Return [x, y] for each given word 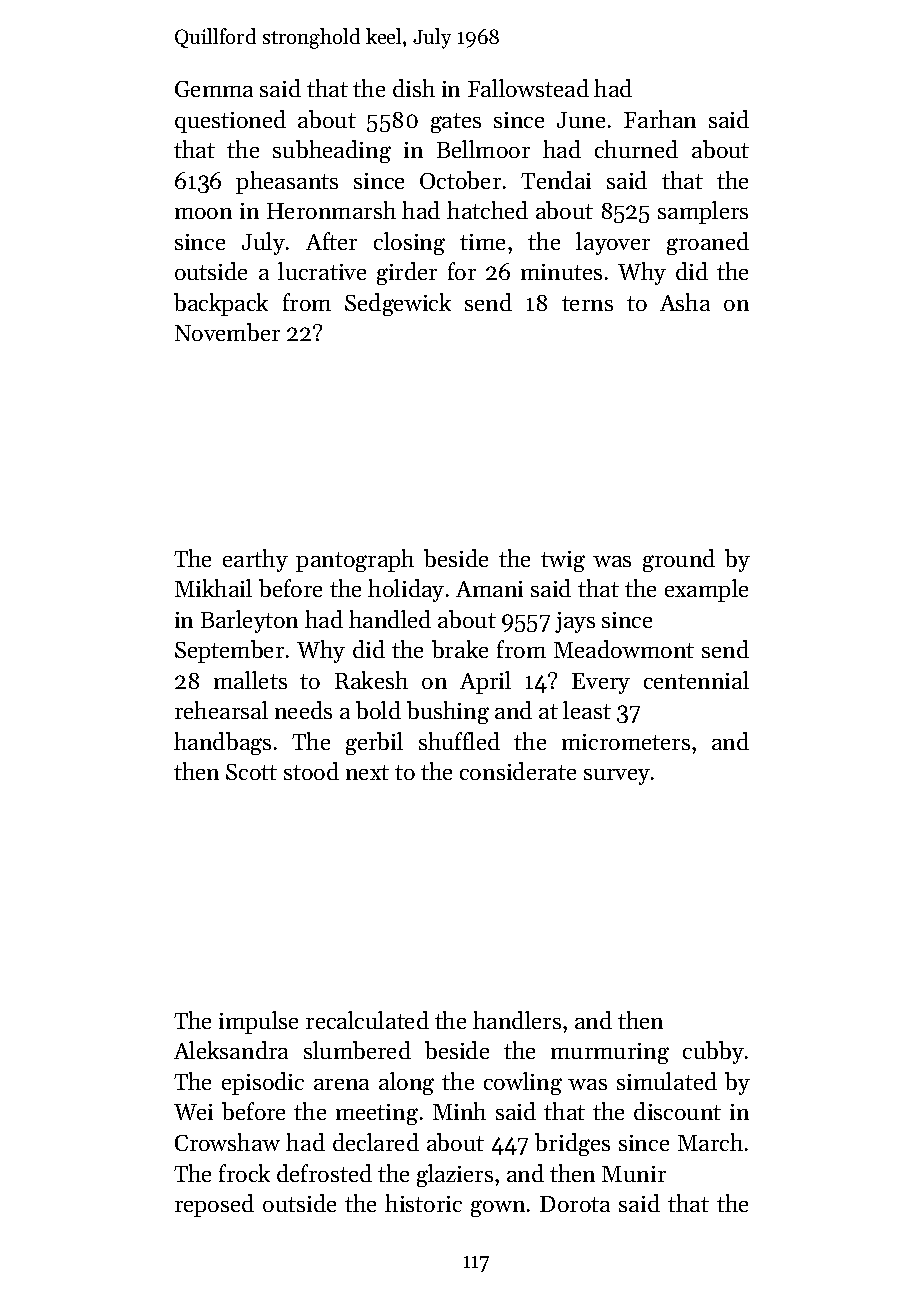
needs [303, 710]
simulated [667, 1081]
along [406, 1083]
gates [456, 123]
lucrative [322, 271]
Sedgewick [398, 304]
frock [244, 1173]
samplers [703, 212]
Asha [685, 302]
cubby [713, 1052]
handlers [517, 1020]
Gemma [214, 89]
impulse [258, 1022]
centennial [696, 680]
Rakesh [371, 680]
